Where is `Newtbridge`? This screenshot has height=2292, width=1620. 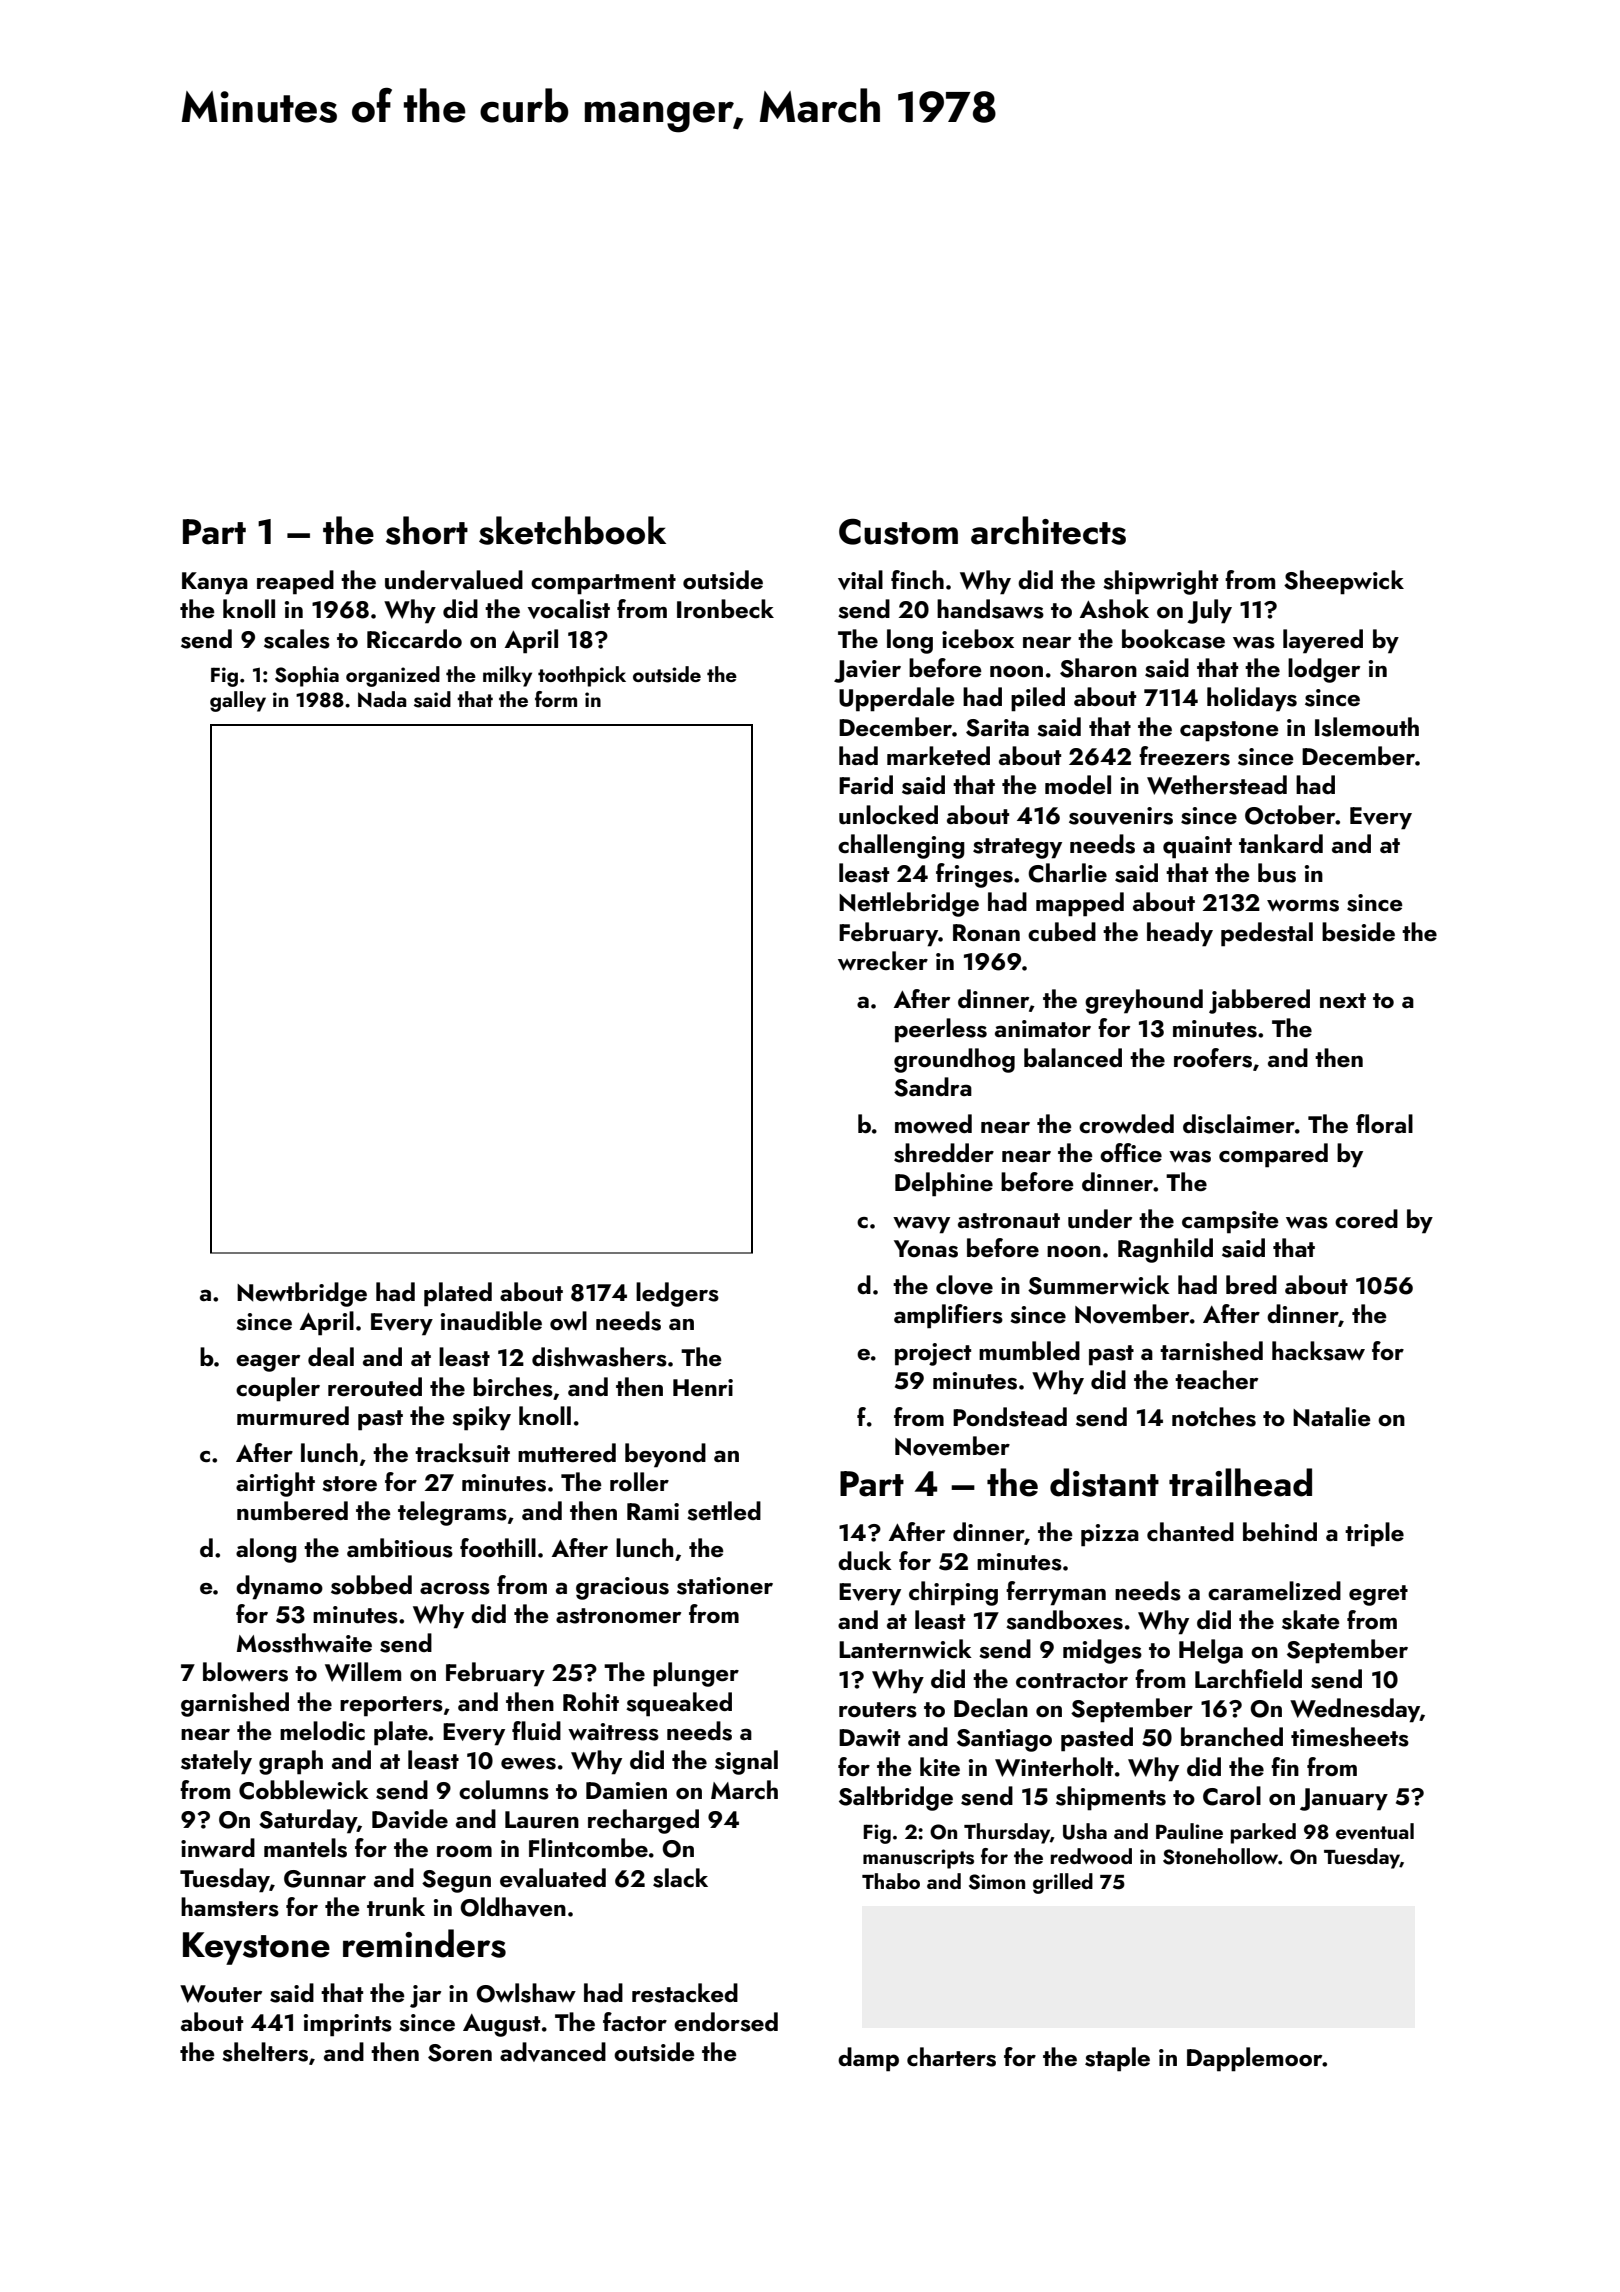
Newtbridge is located at coordinates (302, 1294).
